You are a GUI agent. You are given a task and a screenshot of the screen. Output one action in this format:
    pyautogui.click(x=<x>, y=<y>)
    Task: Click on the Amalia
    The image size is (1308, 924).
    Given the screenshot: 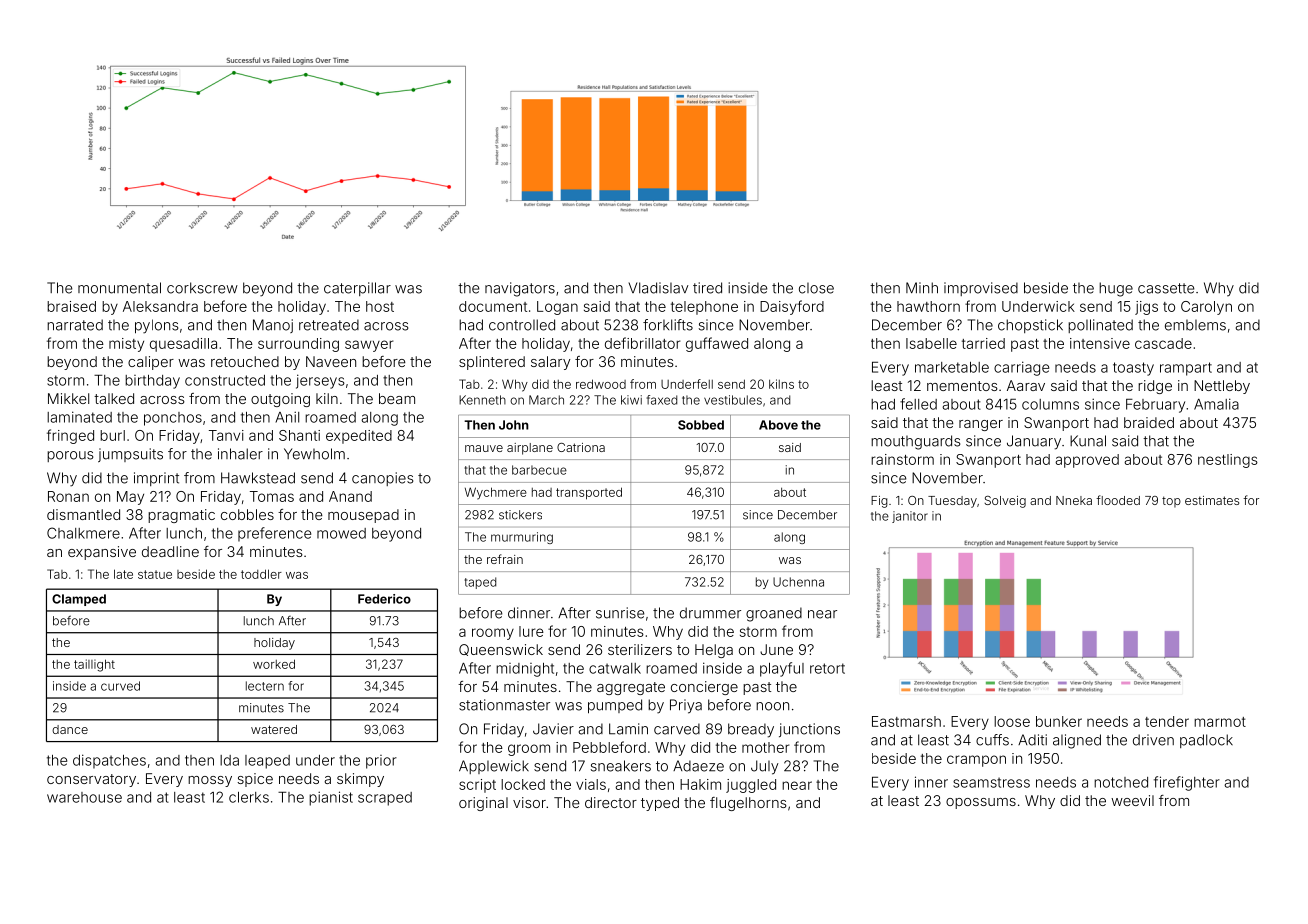 What is the action you would take?
    pyautogui.click(x=1216, y=404)
